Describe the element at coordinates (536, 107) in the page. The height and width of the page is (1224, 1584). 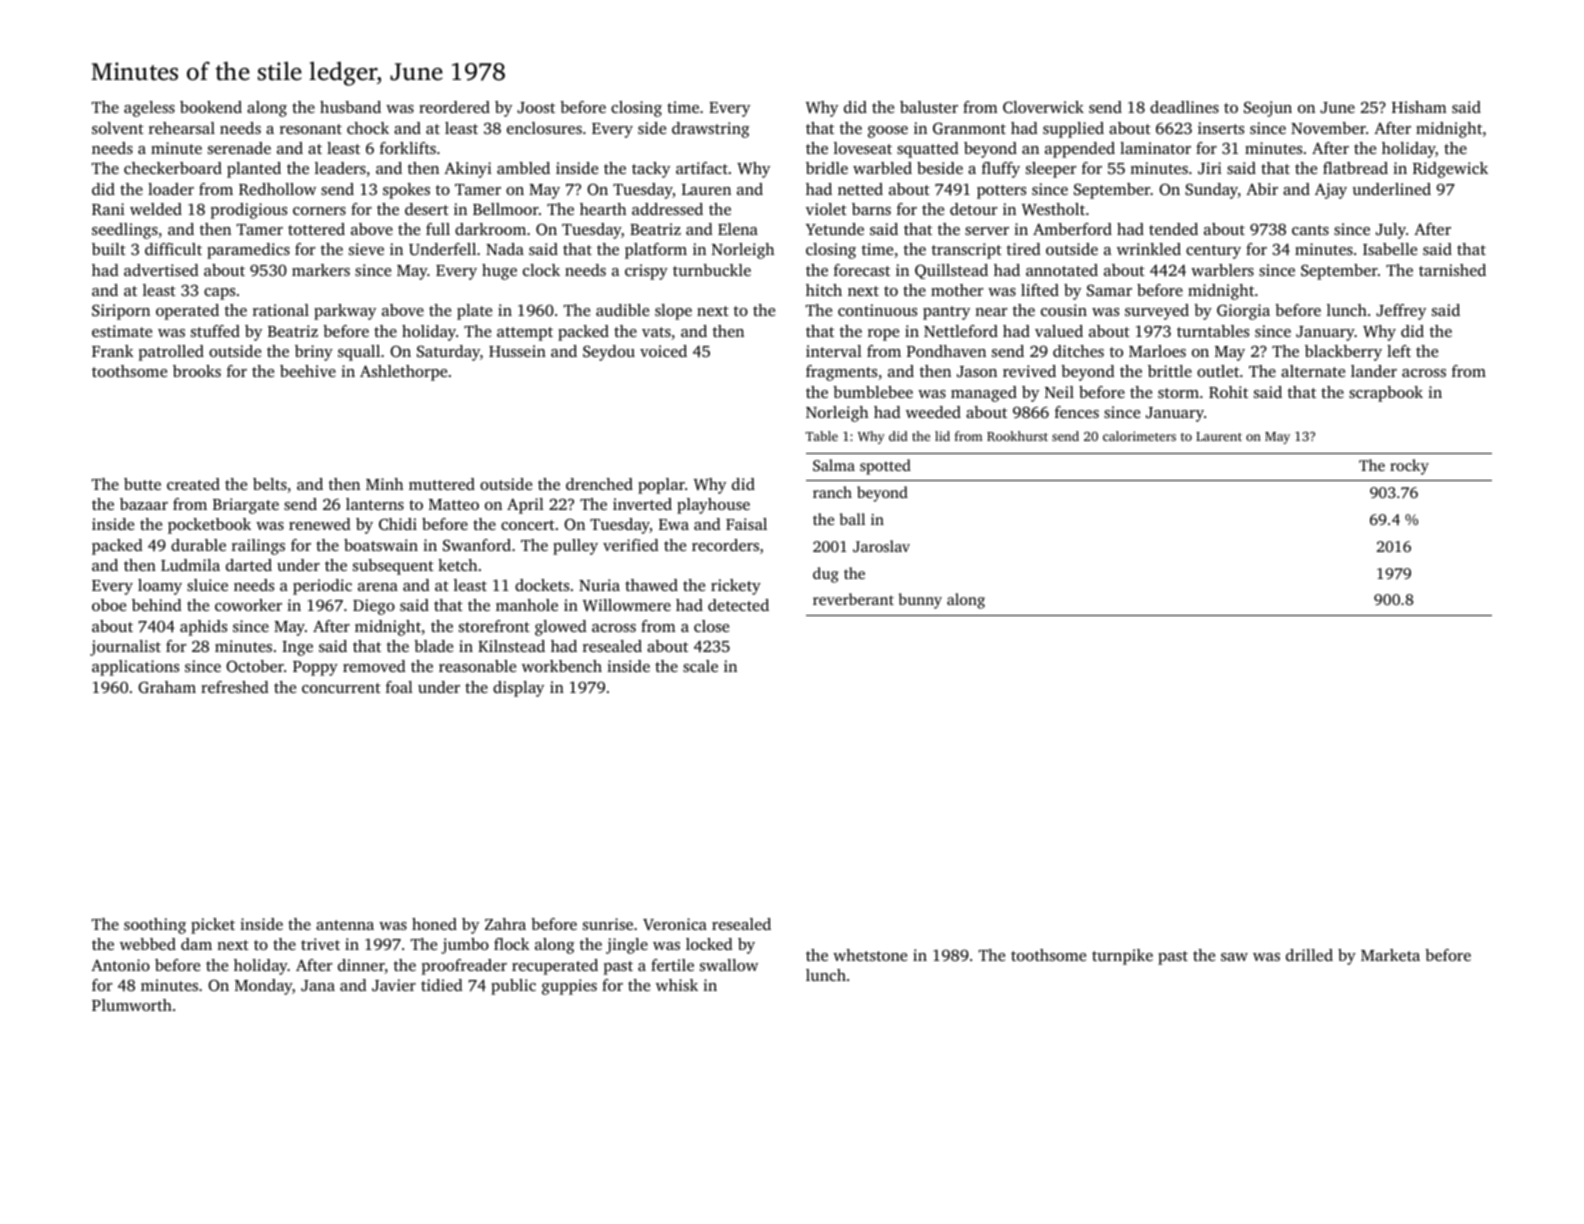
I see `Joost` at that location.
